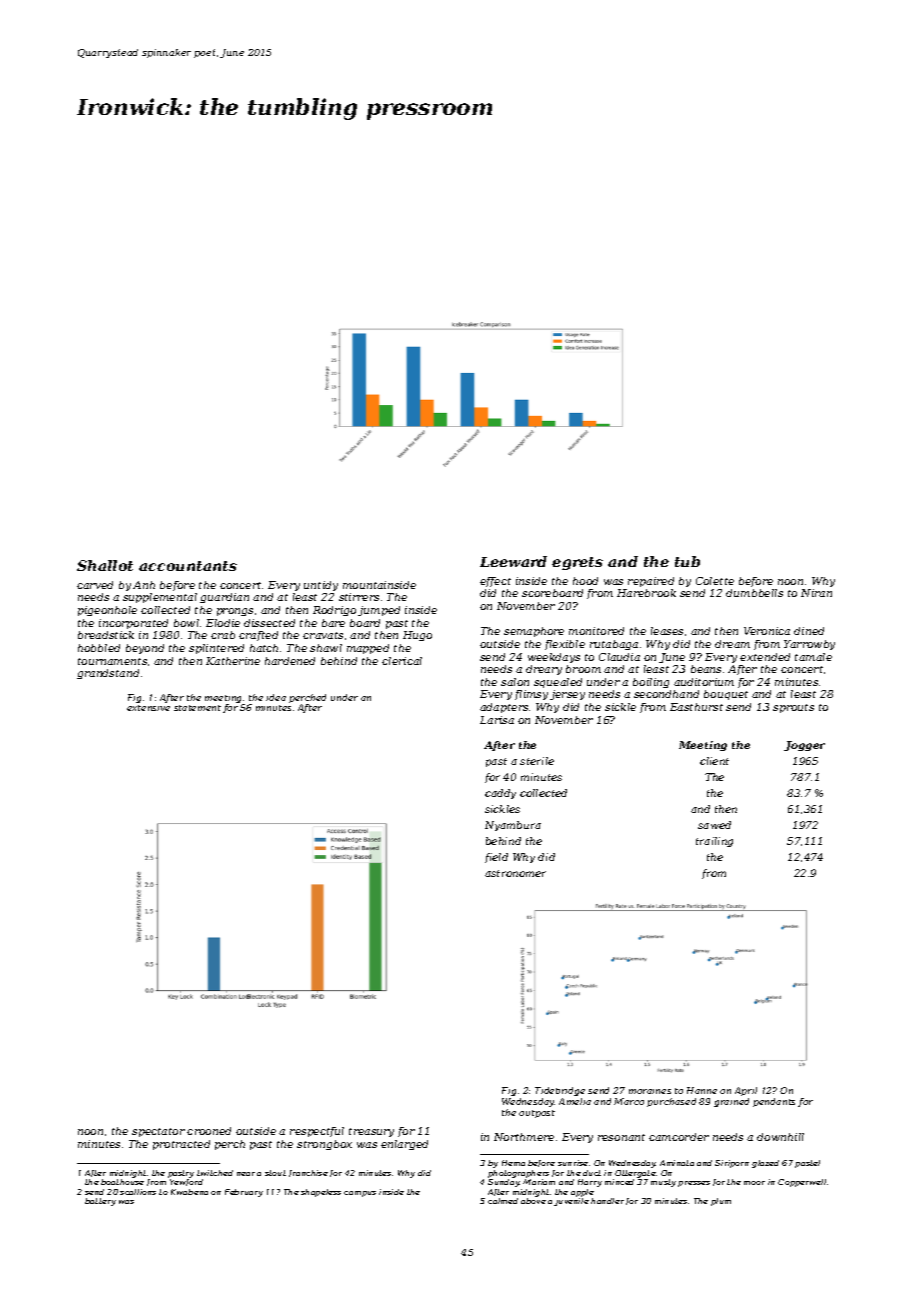  Describe the element at coordinates (189, 1192) in the screenshot. I see `Kwabena` at that location.
